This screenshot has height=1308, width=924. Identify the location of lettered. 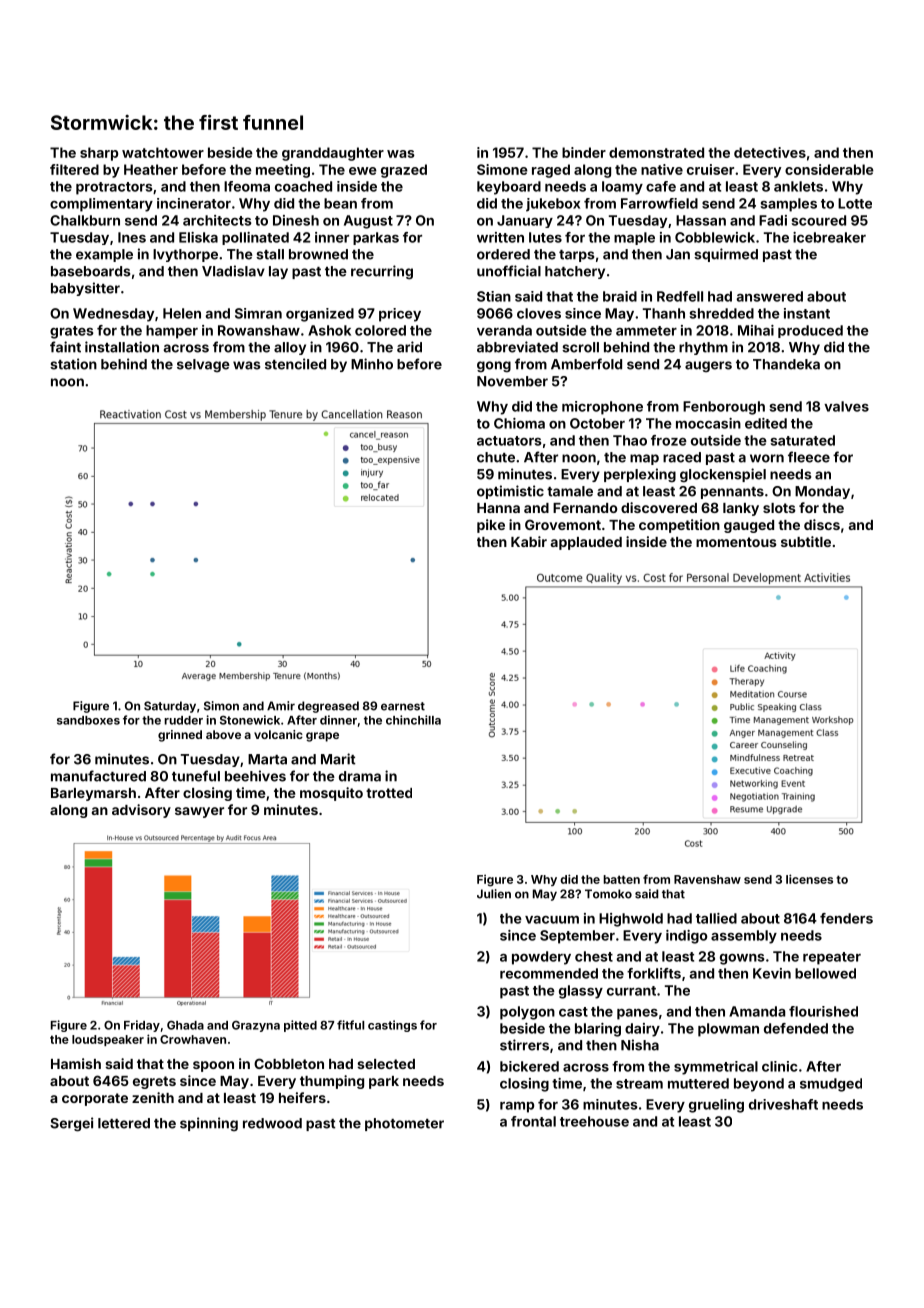
(124, 1123).
